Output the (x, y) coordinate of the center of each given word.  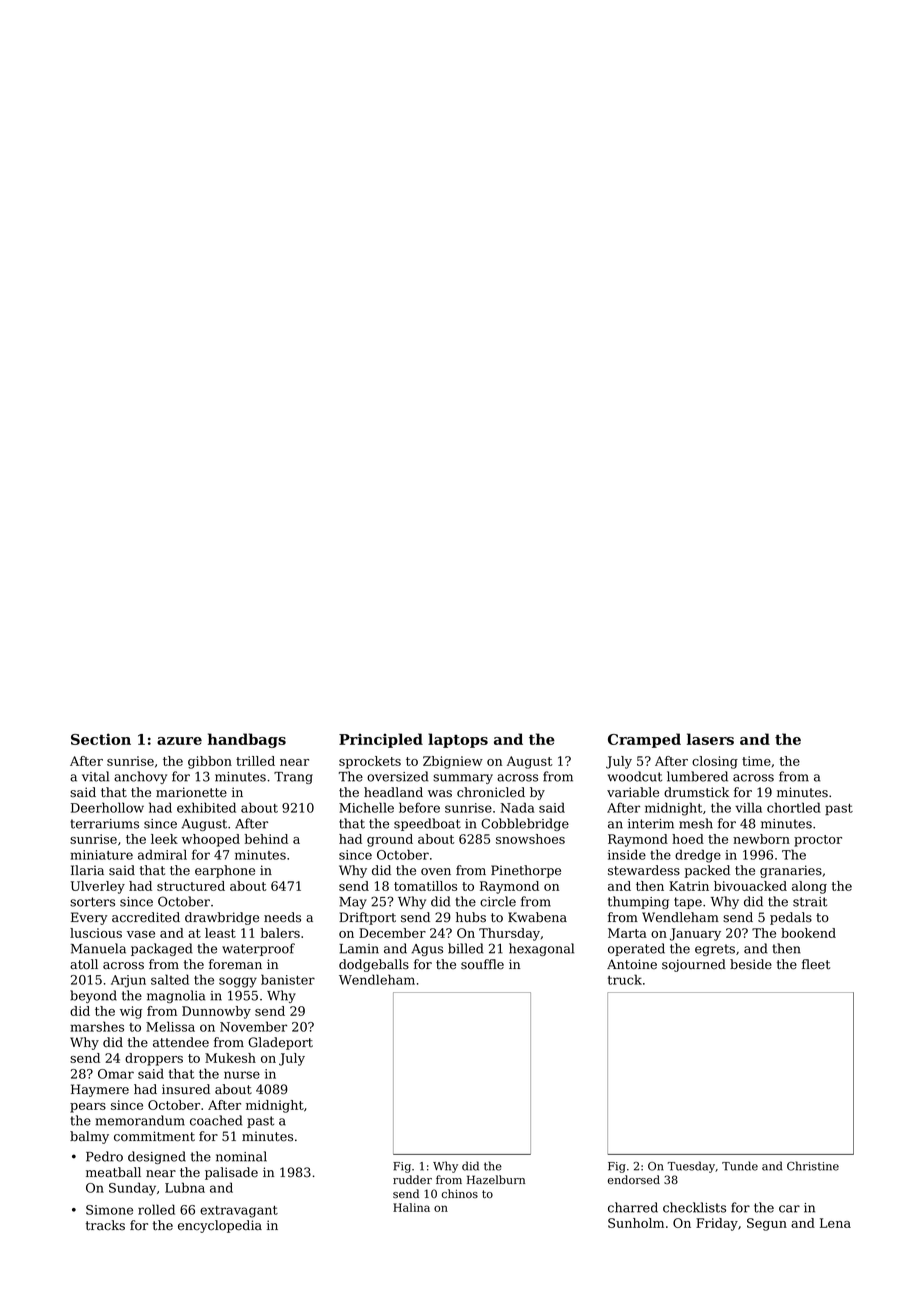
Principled (381, 740)
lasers (710, 739)
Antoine (632, 964)
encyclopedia (220, 1226)
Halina (411, 1207)
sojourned (694, 965)
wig (131, 1012)
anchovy (140, 777)
